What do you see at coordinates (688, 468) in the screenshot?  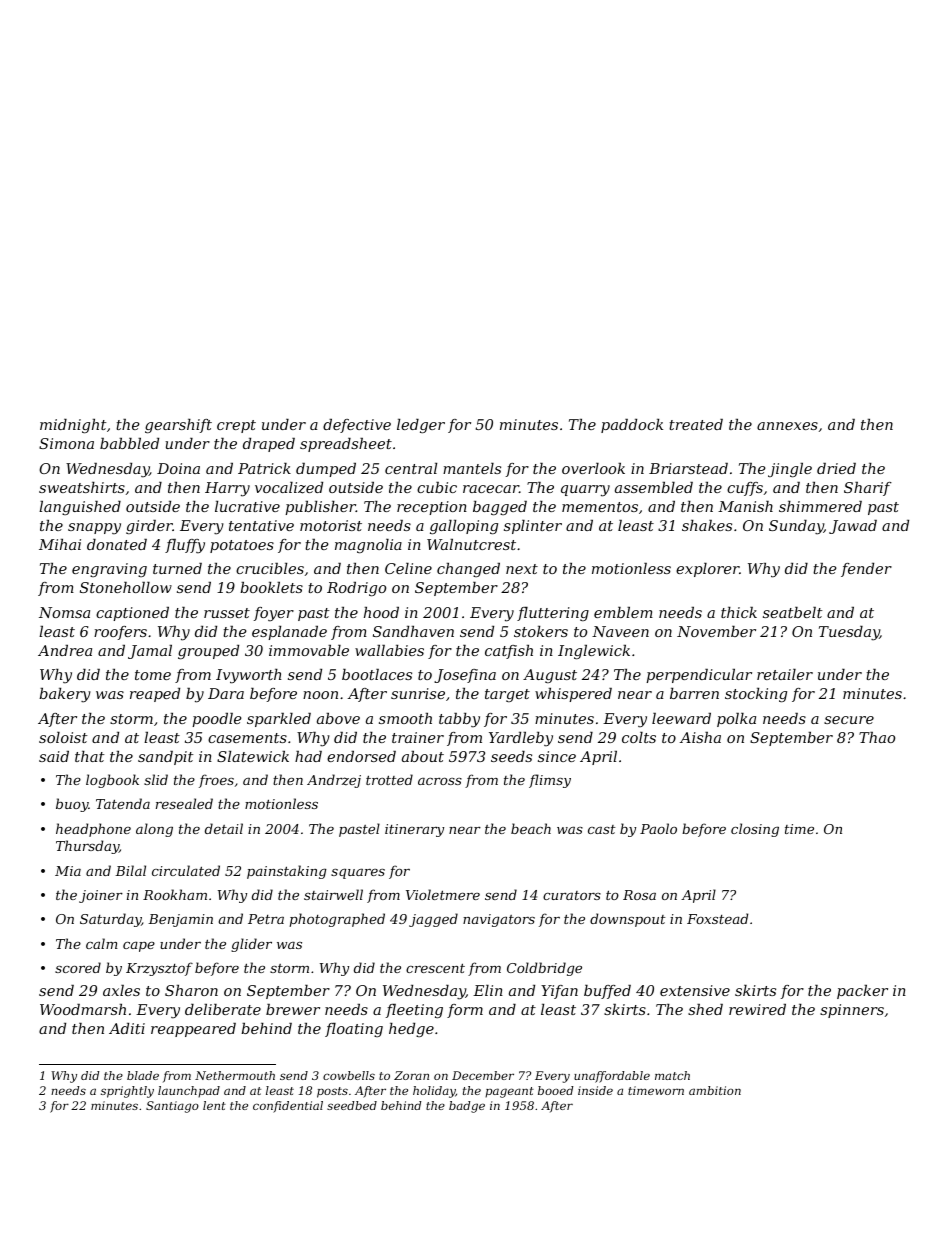 I see `Briarstead` at bounding box center [688, 468].
